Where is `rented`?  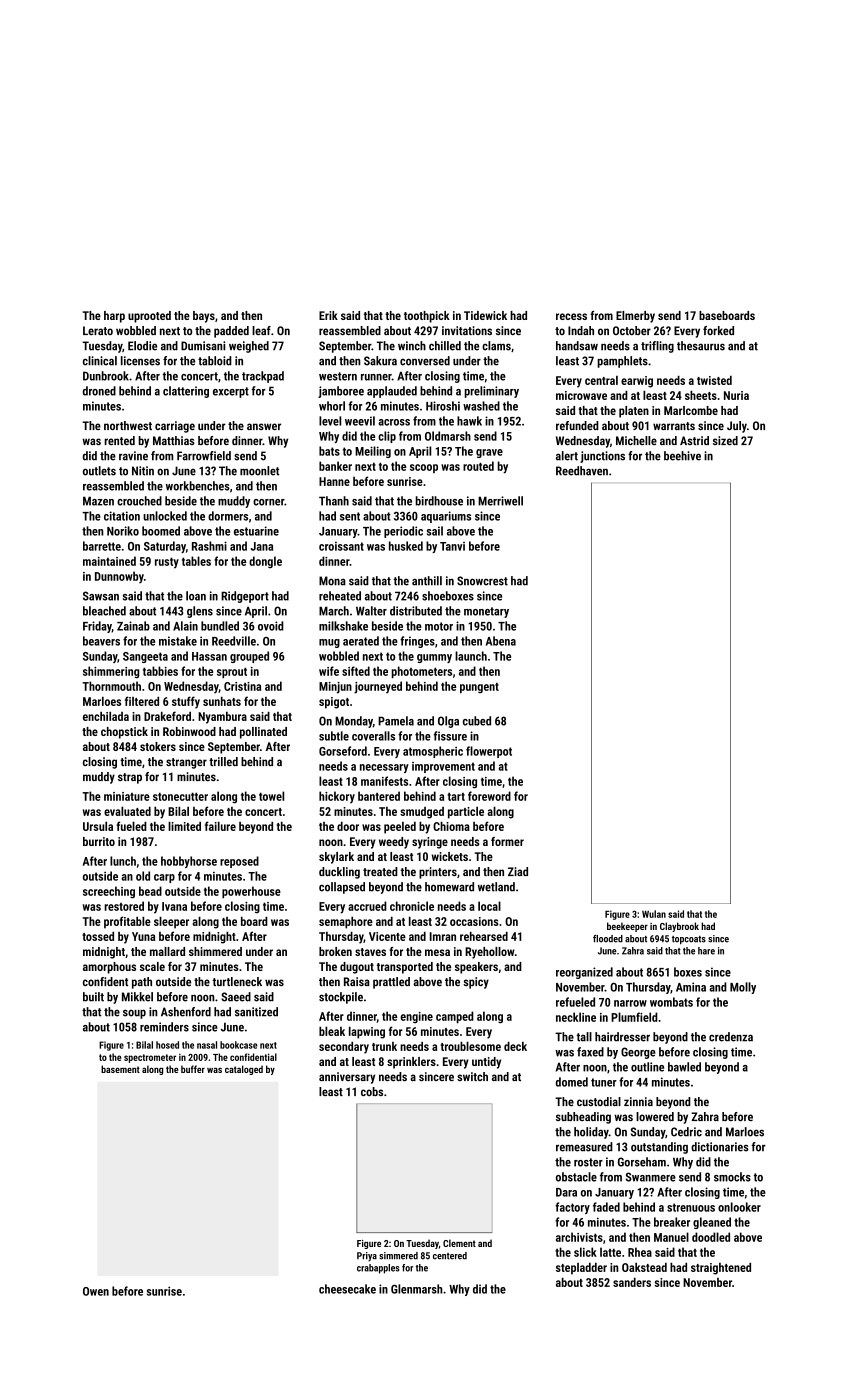 rented is located at coordinates (119, 440).
